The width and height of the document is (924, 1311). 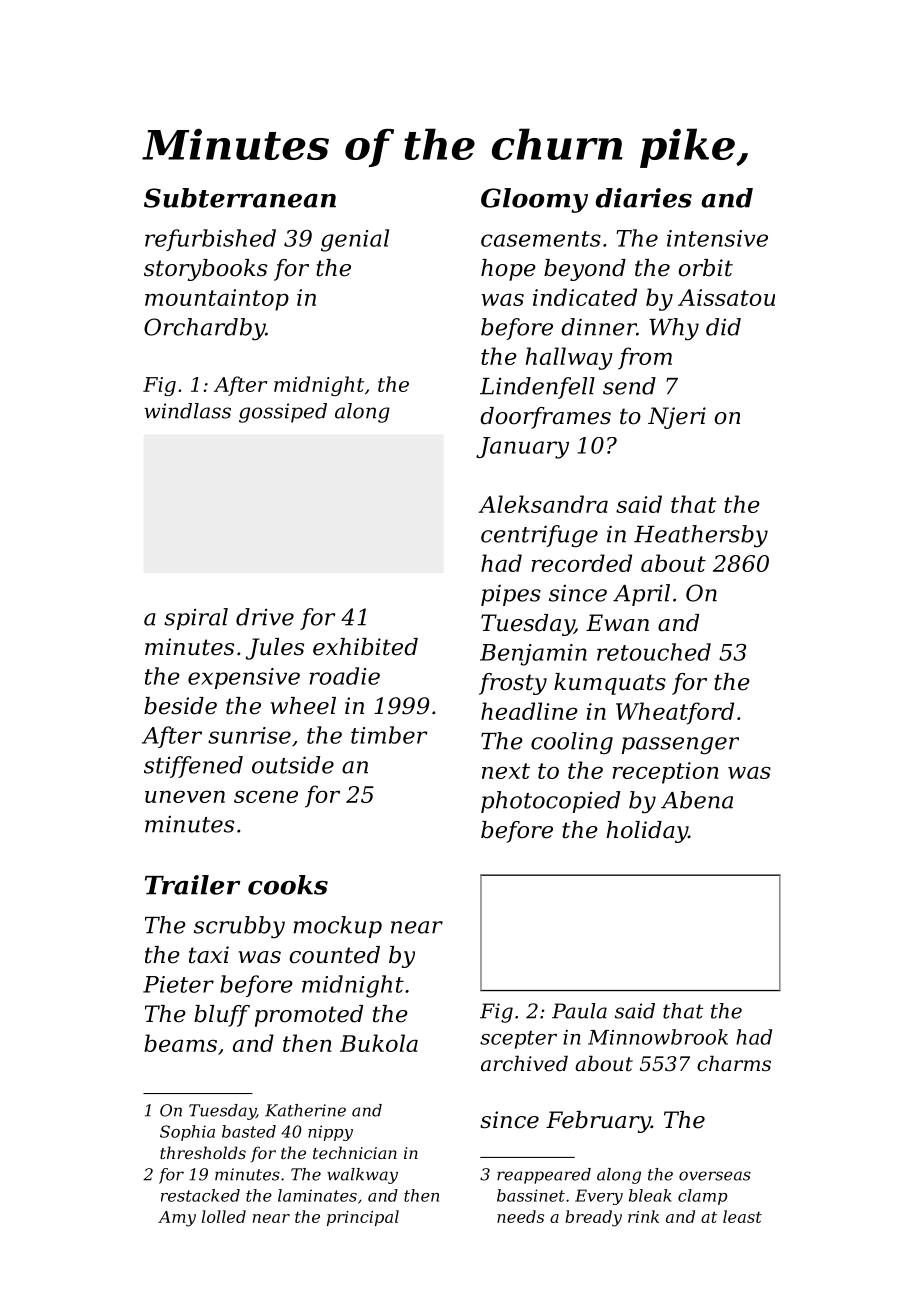 I want to click on refurbished, so click(x=210, y=240).
